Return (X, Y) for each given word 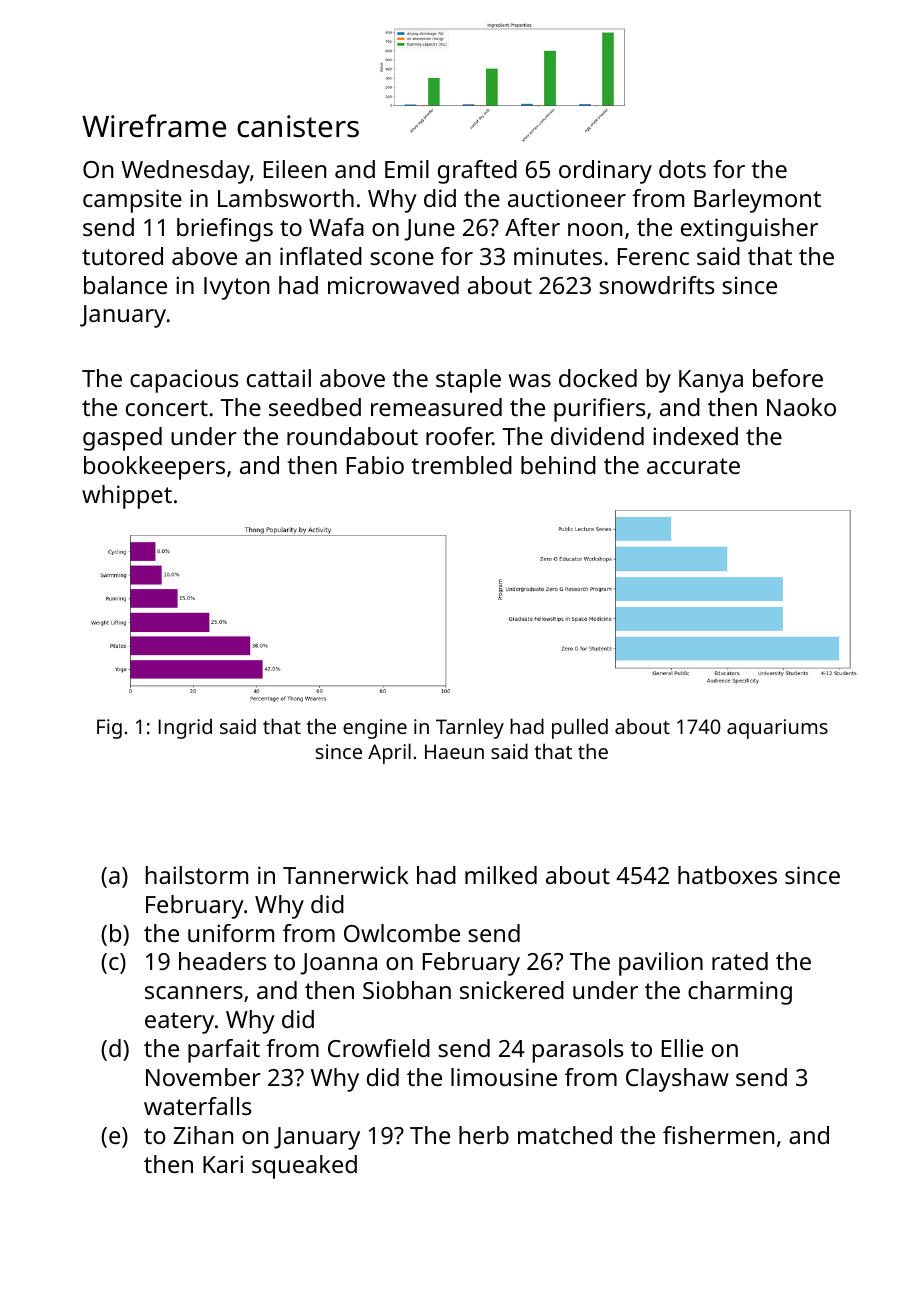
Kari (223, 1164)
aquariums (777, 729)
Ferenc (653, 256)
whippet (127, 497)
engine (375, 729)
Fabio (375, 465)
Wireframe (154, 126)
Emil (407, 169)
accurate (693, 466)
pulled (580, 728)
